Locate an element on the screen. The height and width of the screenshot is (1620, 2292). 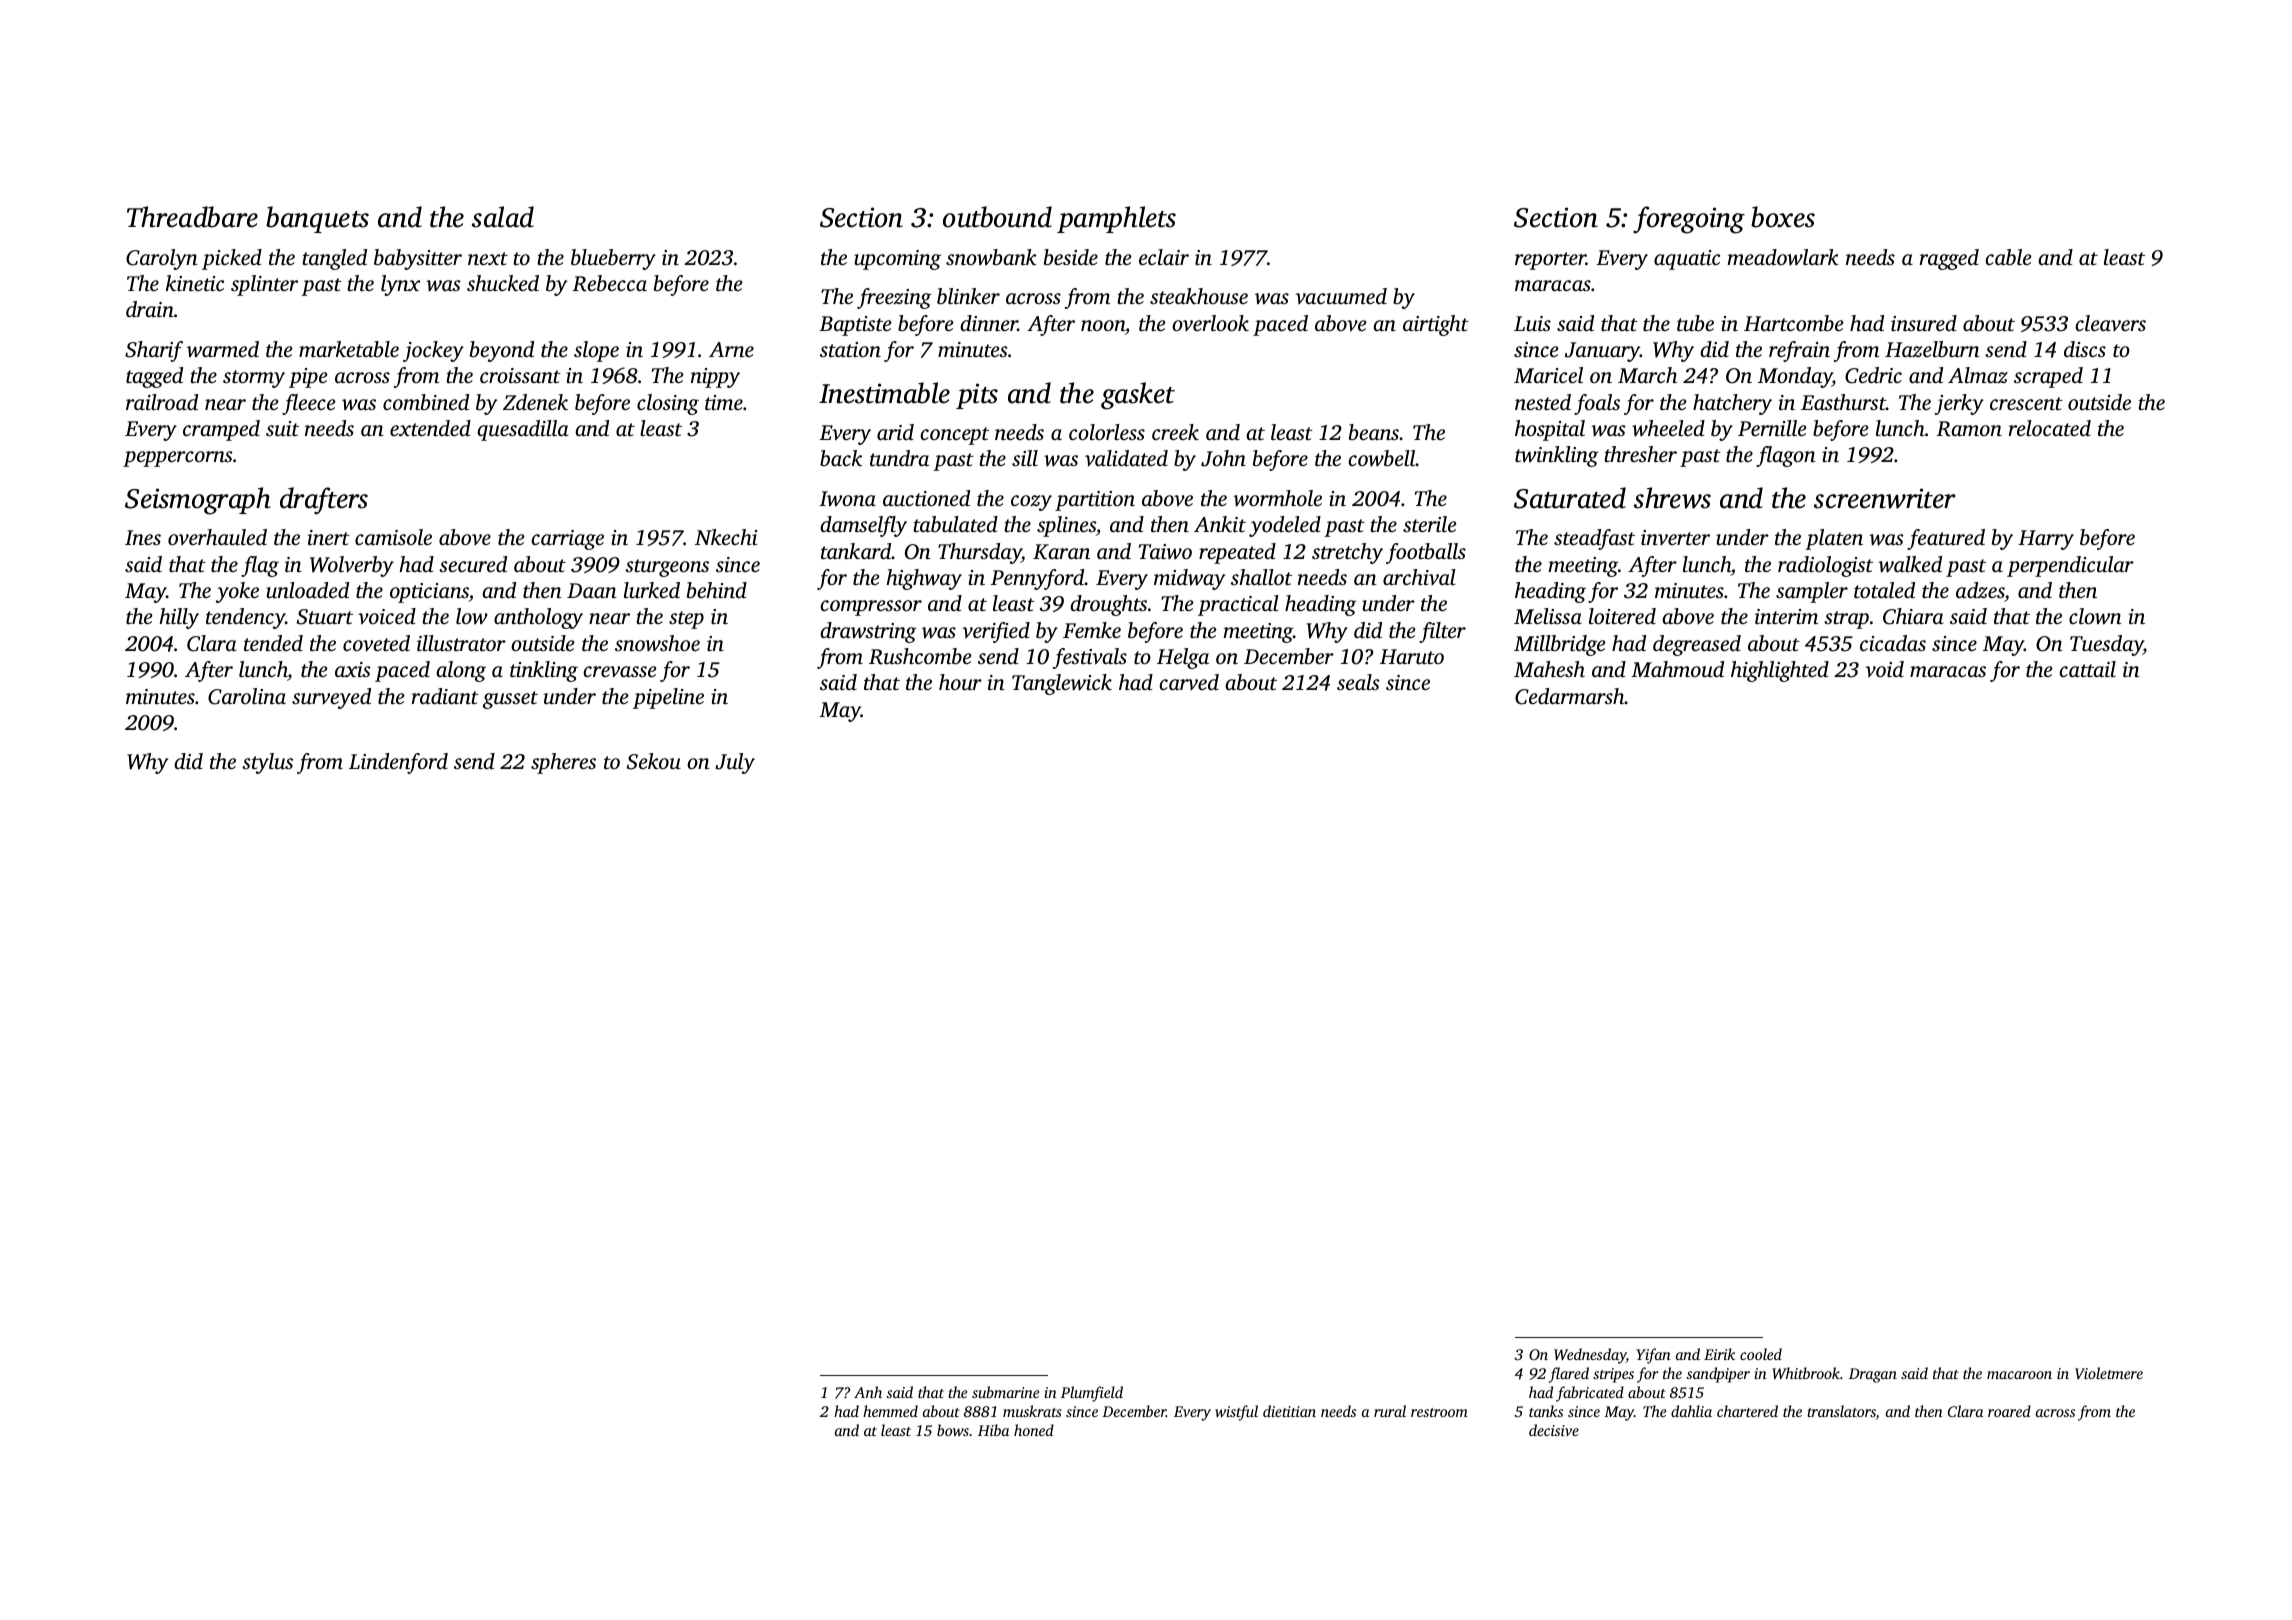
seals is located at coordinates (1358, 682).
